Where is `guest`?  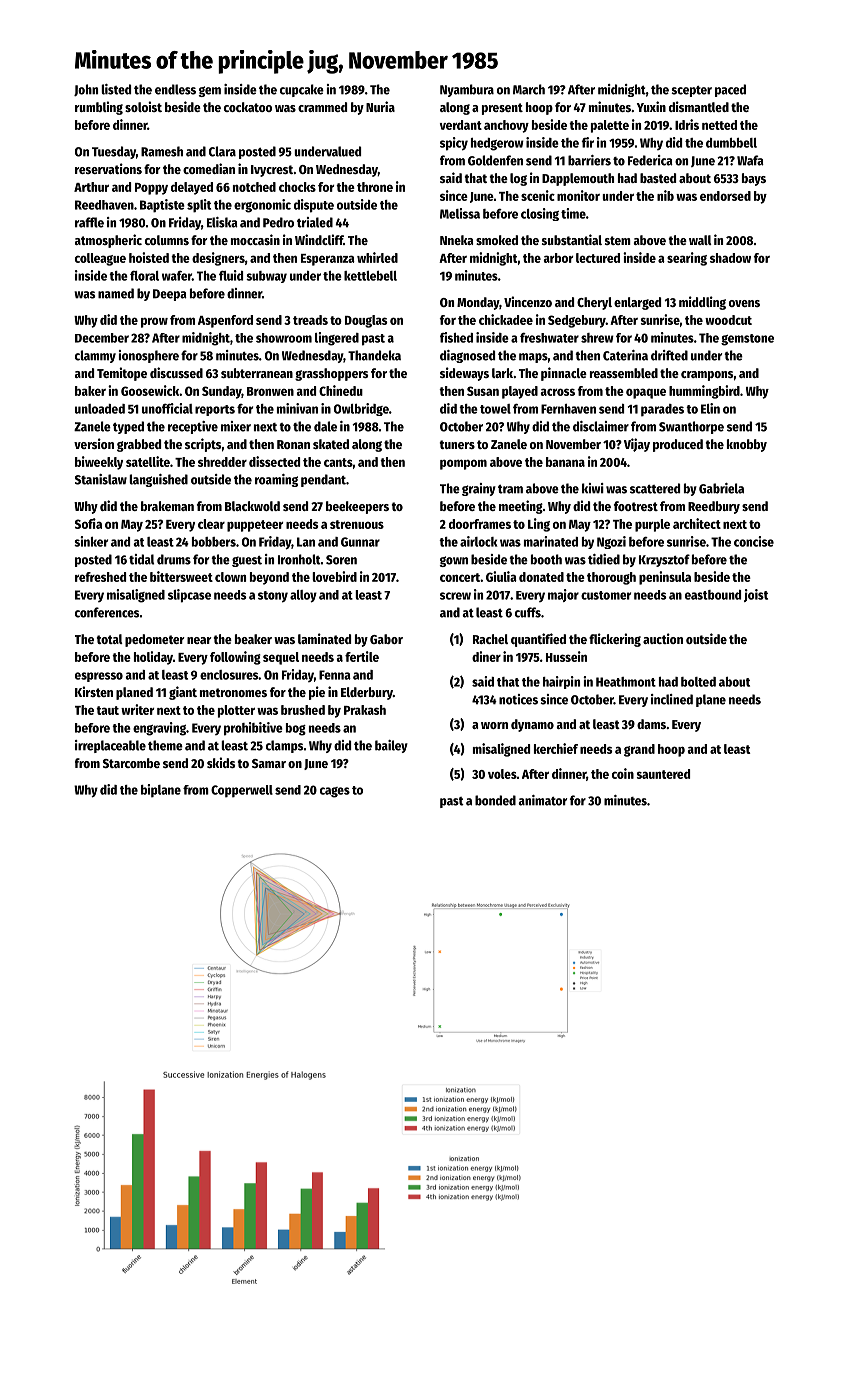
guest is located at coordinates (247, 561).
